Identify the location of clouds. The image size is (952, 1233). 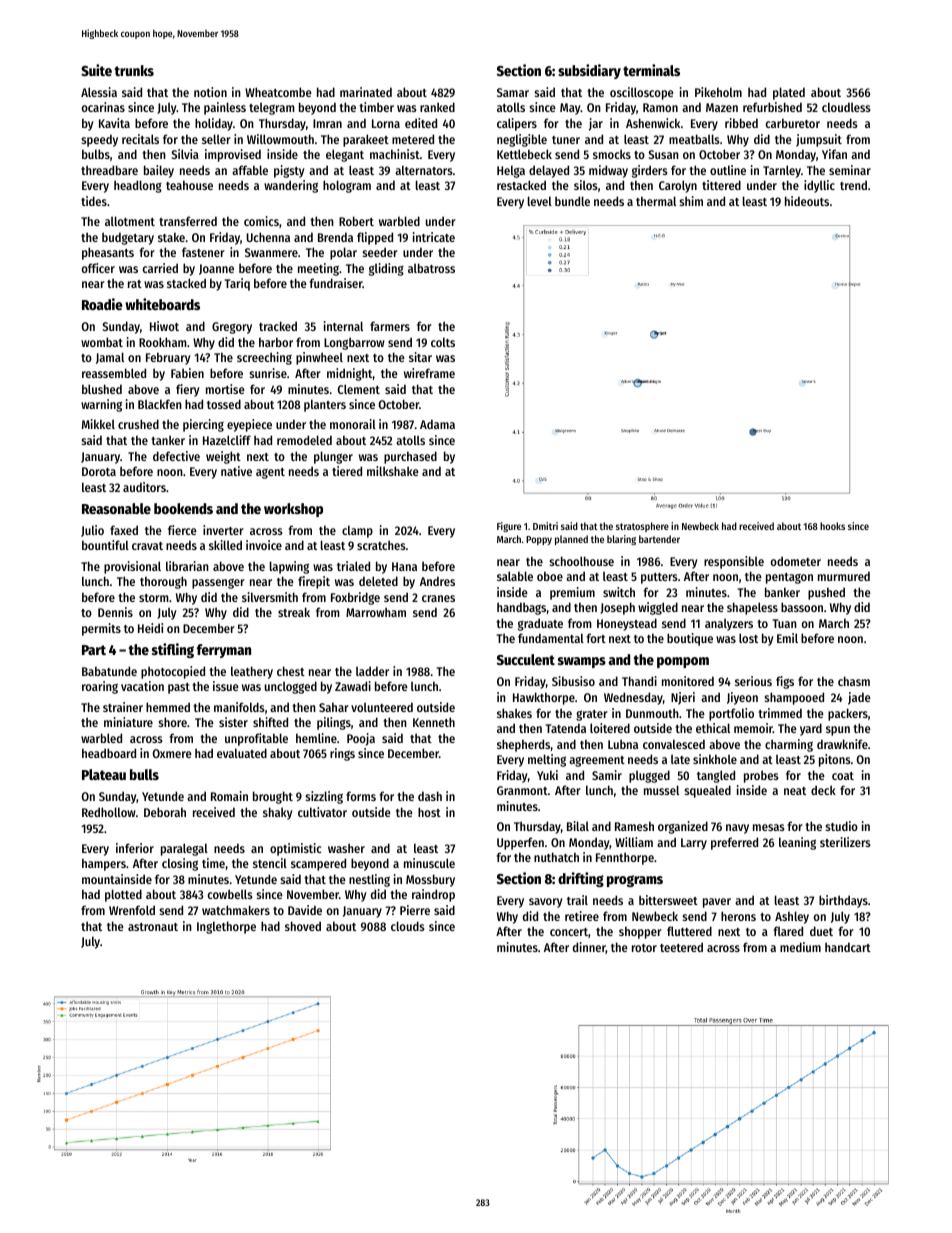
(408, 926).
